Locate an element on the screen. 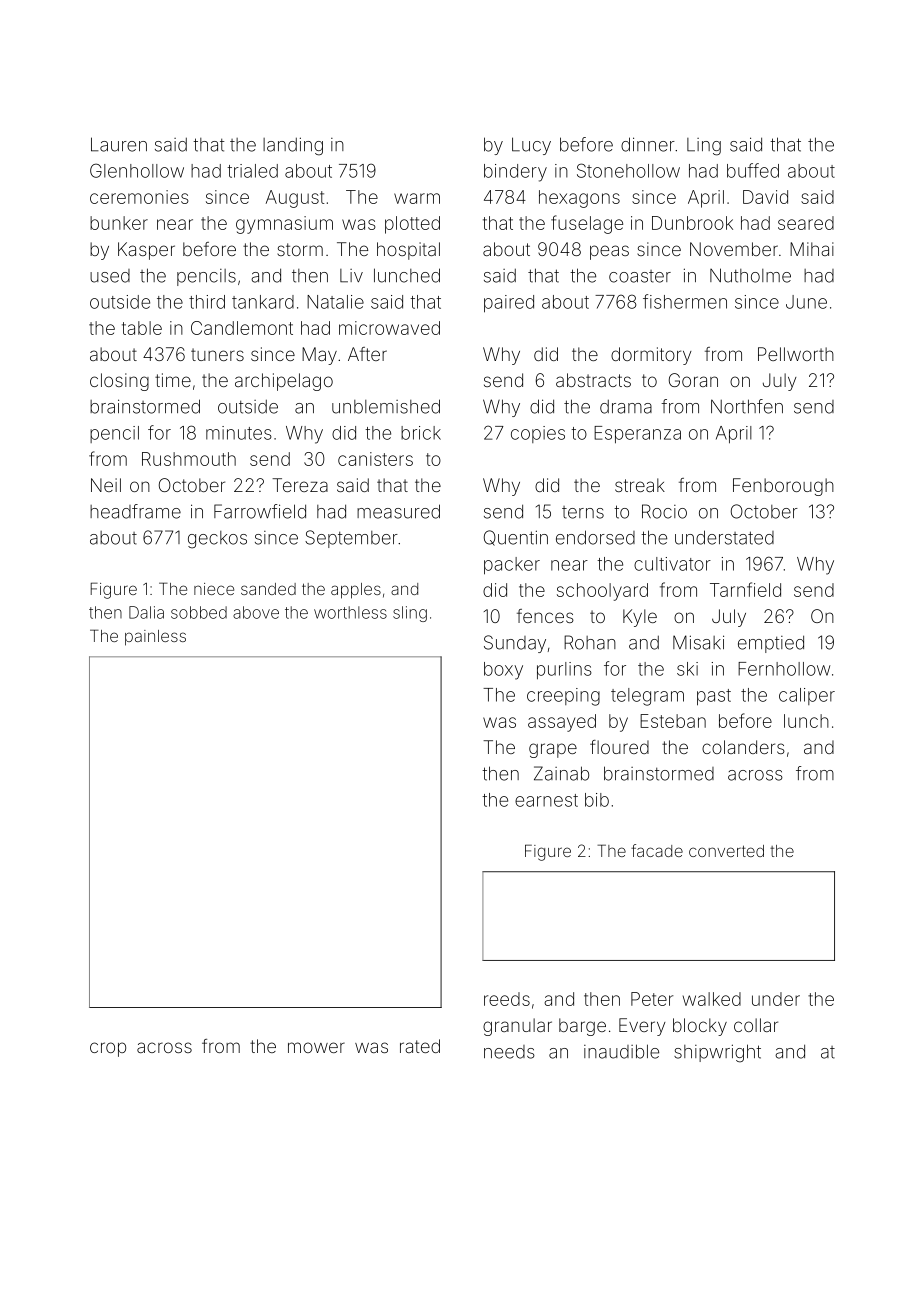  grape is located at coordinates (553, 750).
